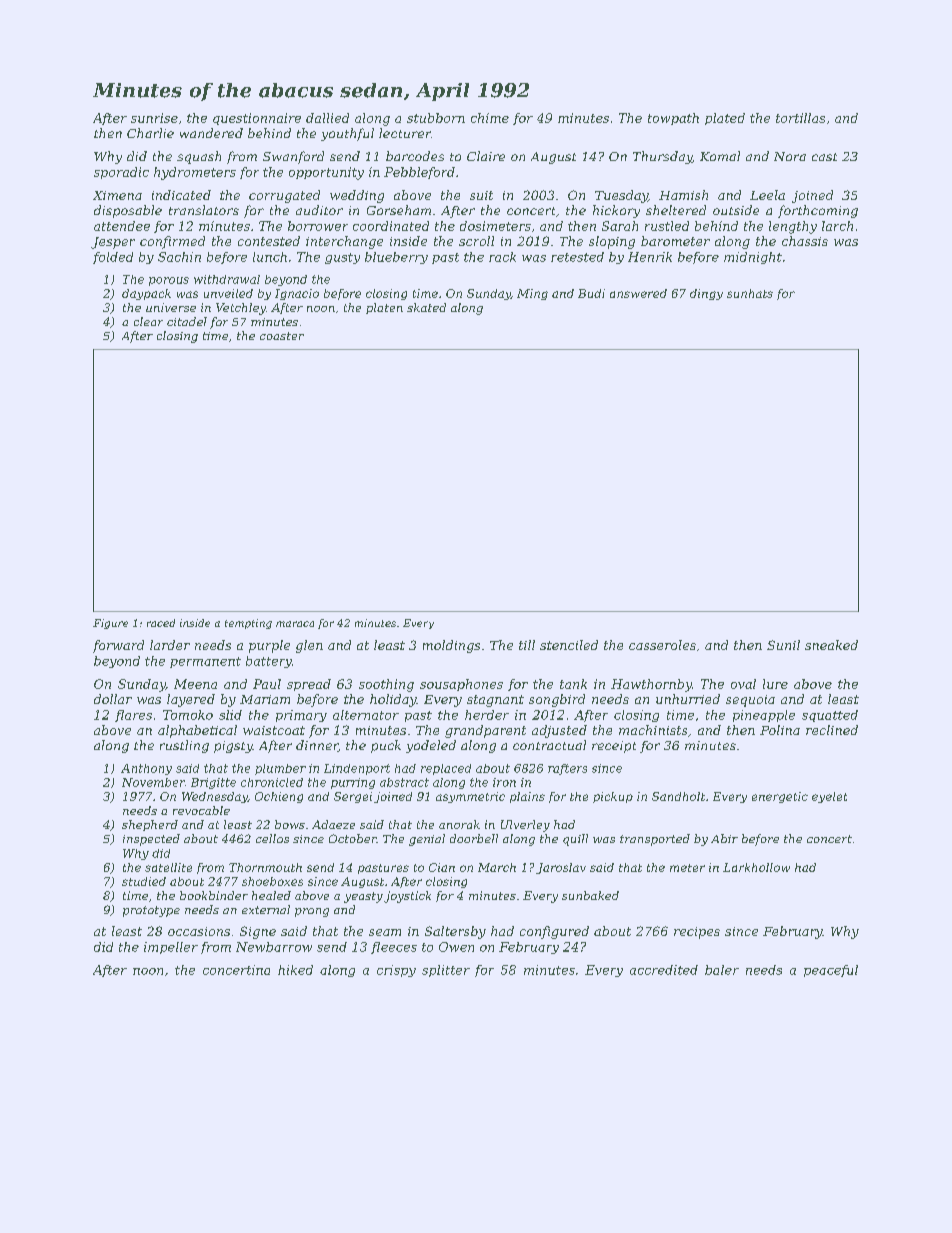  Describe the element at coordinates (831, 645) in the page. I see `sneaked` at that location.
